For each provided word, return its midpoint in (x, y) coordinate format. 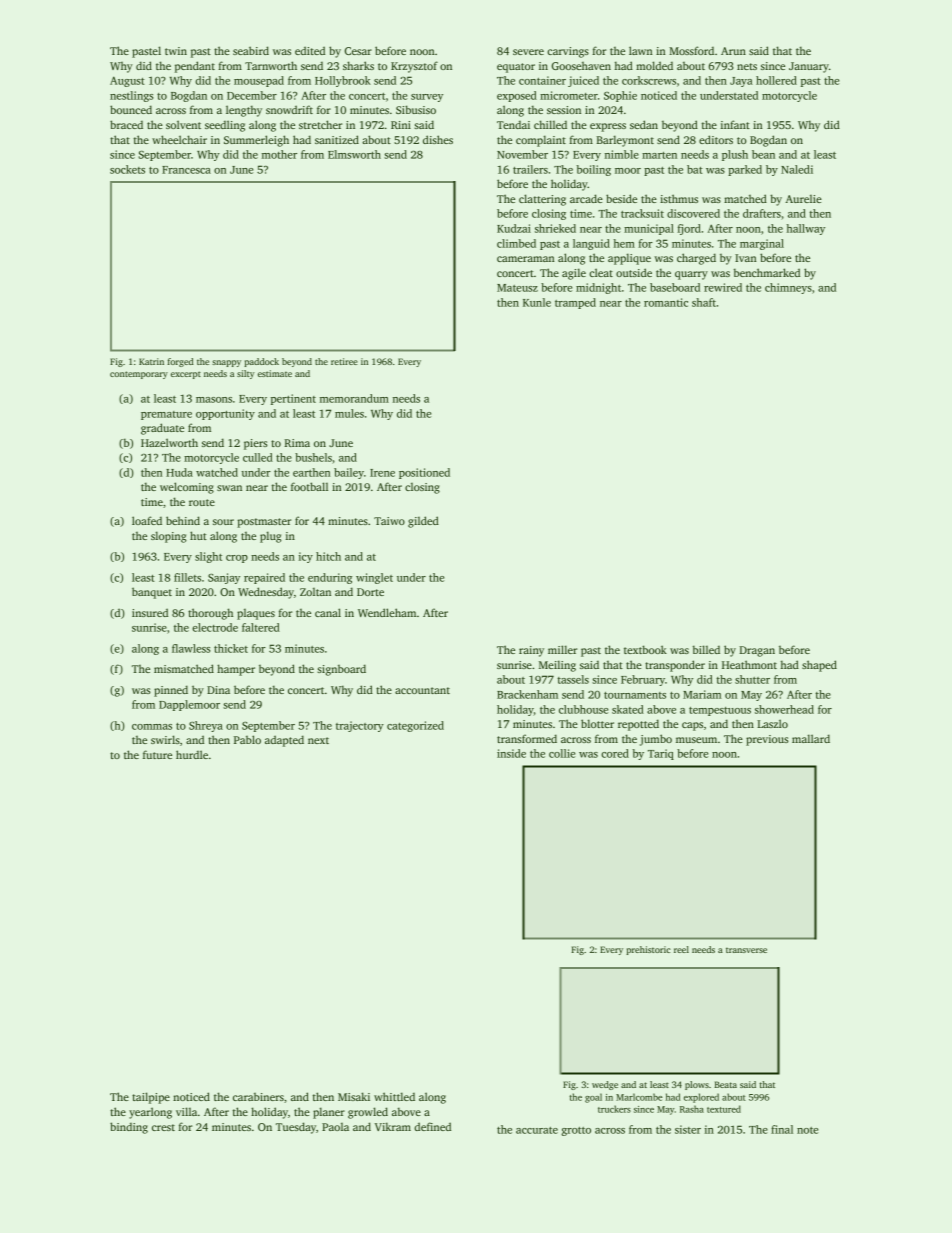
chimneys (788, 288)
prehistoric (648, 950)
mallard (811, 738)
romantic (666, 302)
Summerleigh (256, 141)
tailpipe (151, 1098)
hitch (328, 556)
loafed (147, 520)
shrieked (555, 228)
